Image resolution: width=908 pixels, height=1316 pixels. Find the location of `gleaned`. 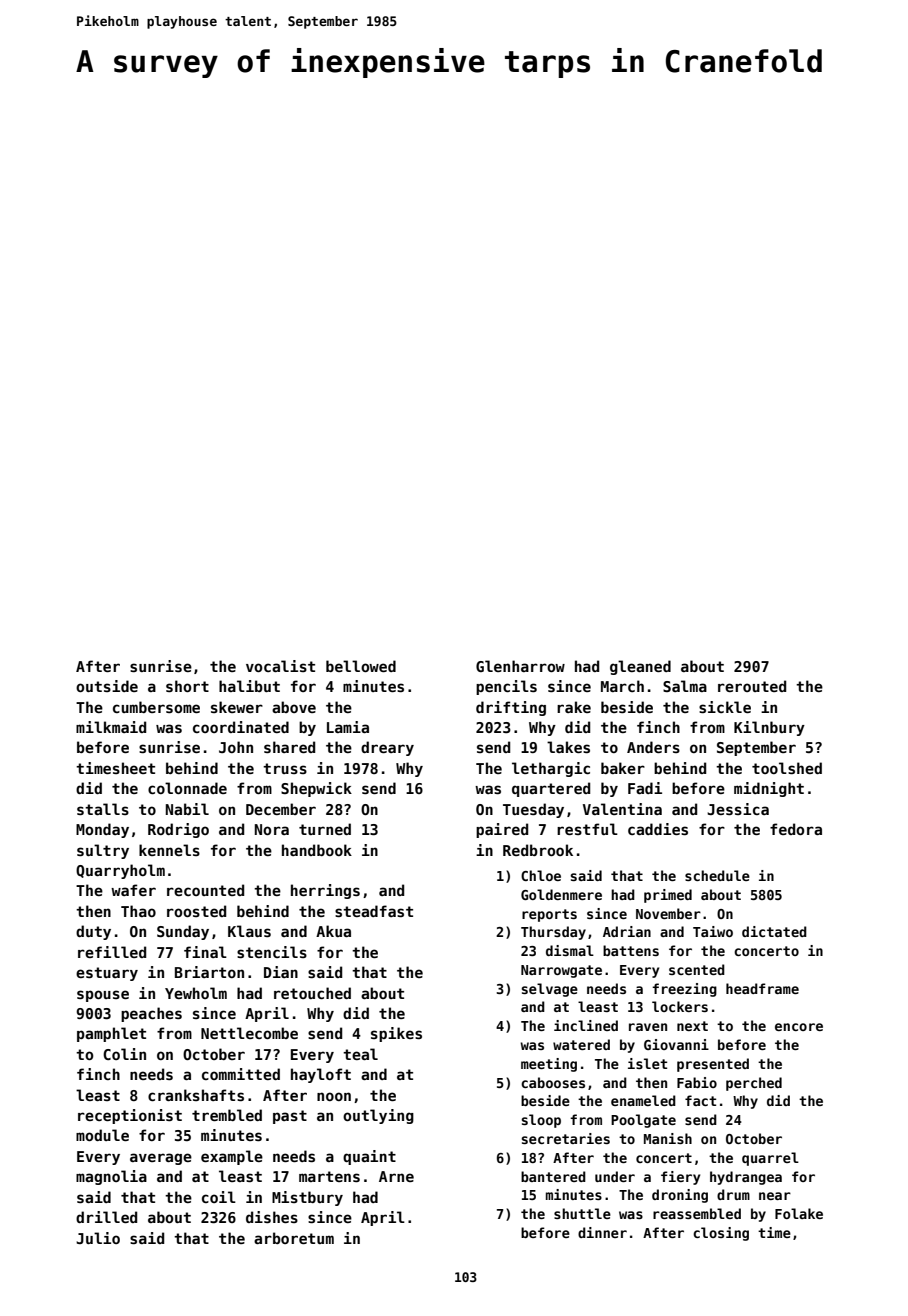

gleaned is located at coordinates (640, 667).
